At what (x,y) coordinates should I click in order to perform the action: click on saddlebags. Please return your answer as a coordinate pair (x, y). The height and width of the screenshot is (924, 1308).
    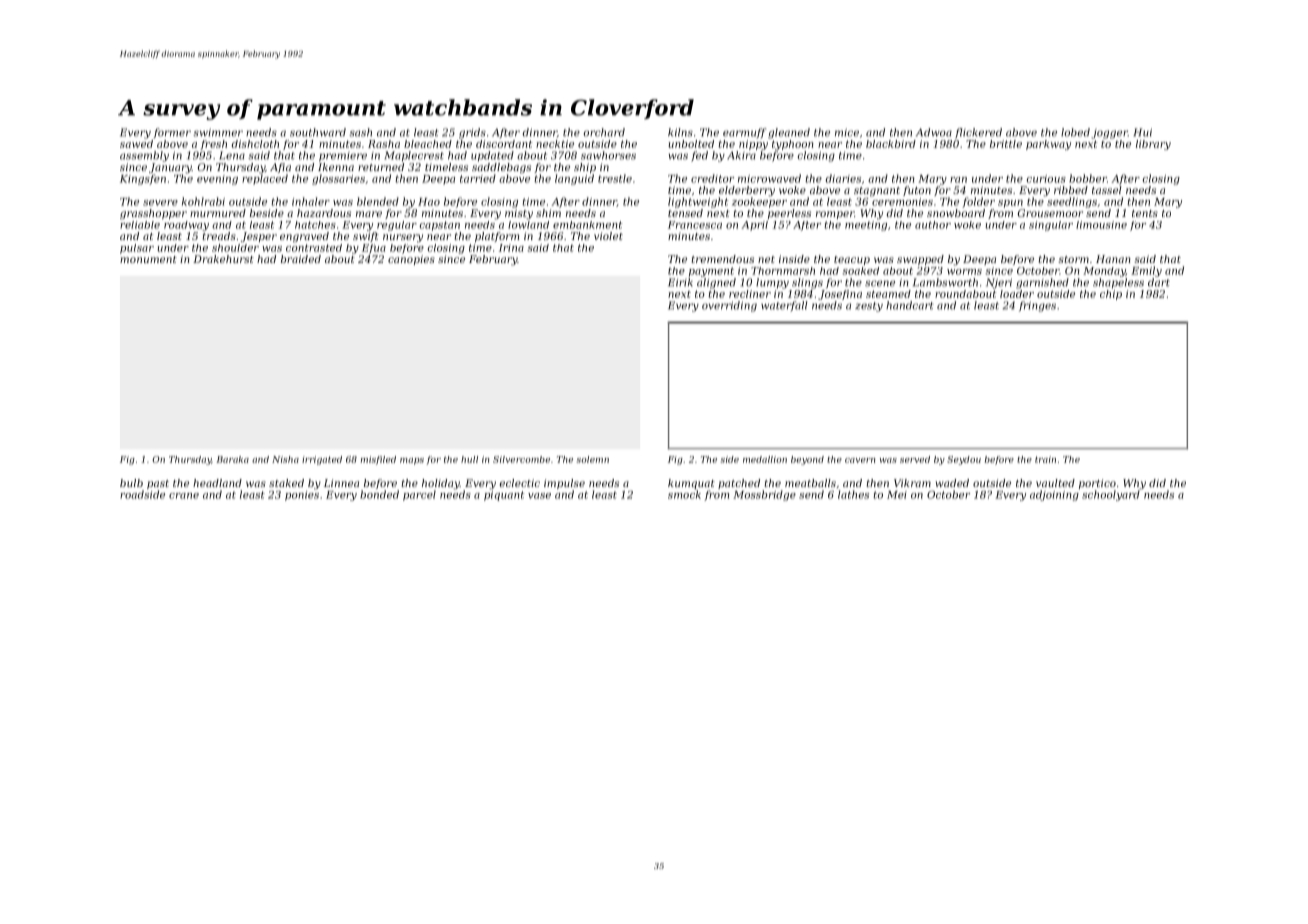
    Looking at the image, I should click on (501, 168).
